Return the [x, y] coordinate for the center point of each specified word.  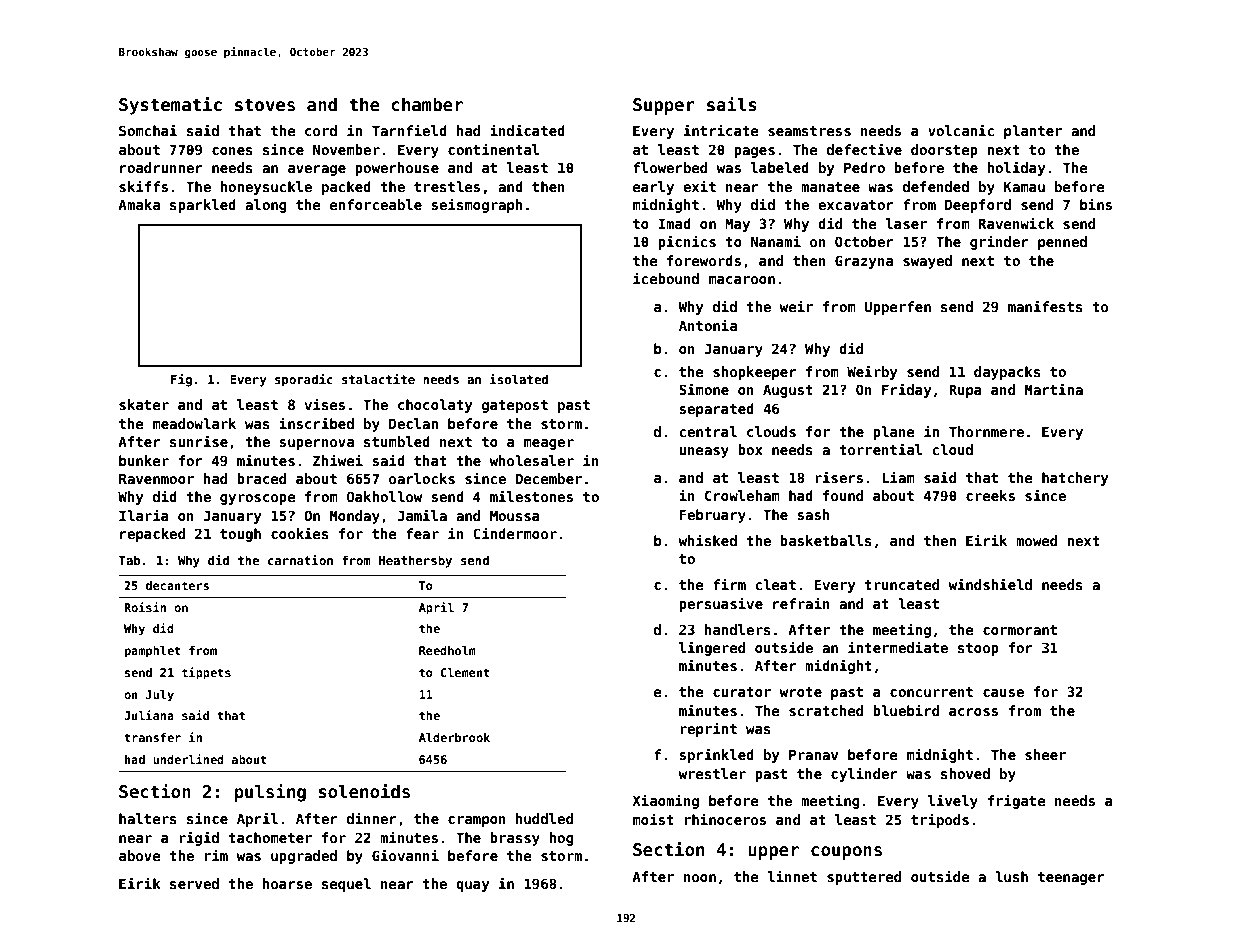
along [266, 206]
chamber [427, 104]
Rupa [965, 391]
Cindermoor [515, 533]
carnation [300, 560]
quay [472, 886]
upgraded [304, 857]
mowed [1036, 540]
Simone [704, 389]
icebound [666, 278]
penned [1062, 243]
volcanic [961, 130]
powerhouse [397, 169]
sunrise [199, 441]
